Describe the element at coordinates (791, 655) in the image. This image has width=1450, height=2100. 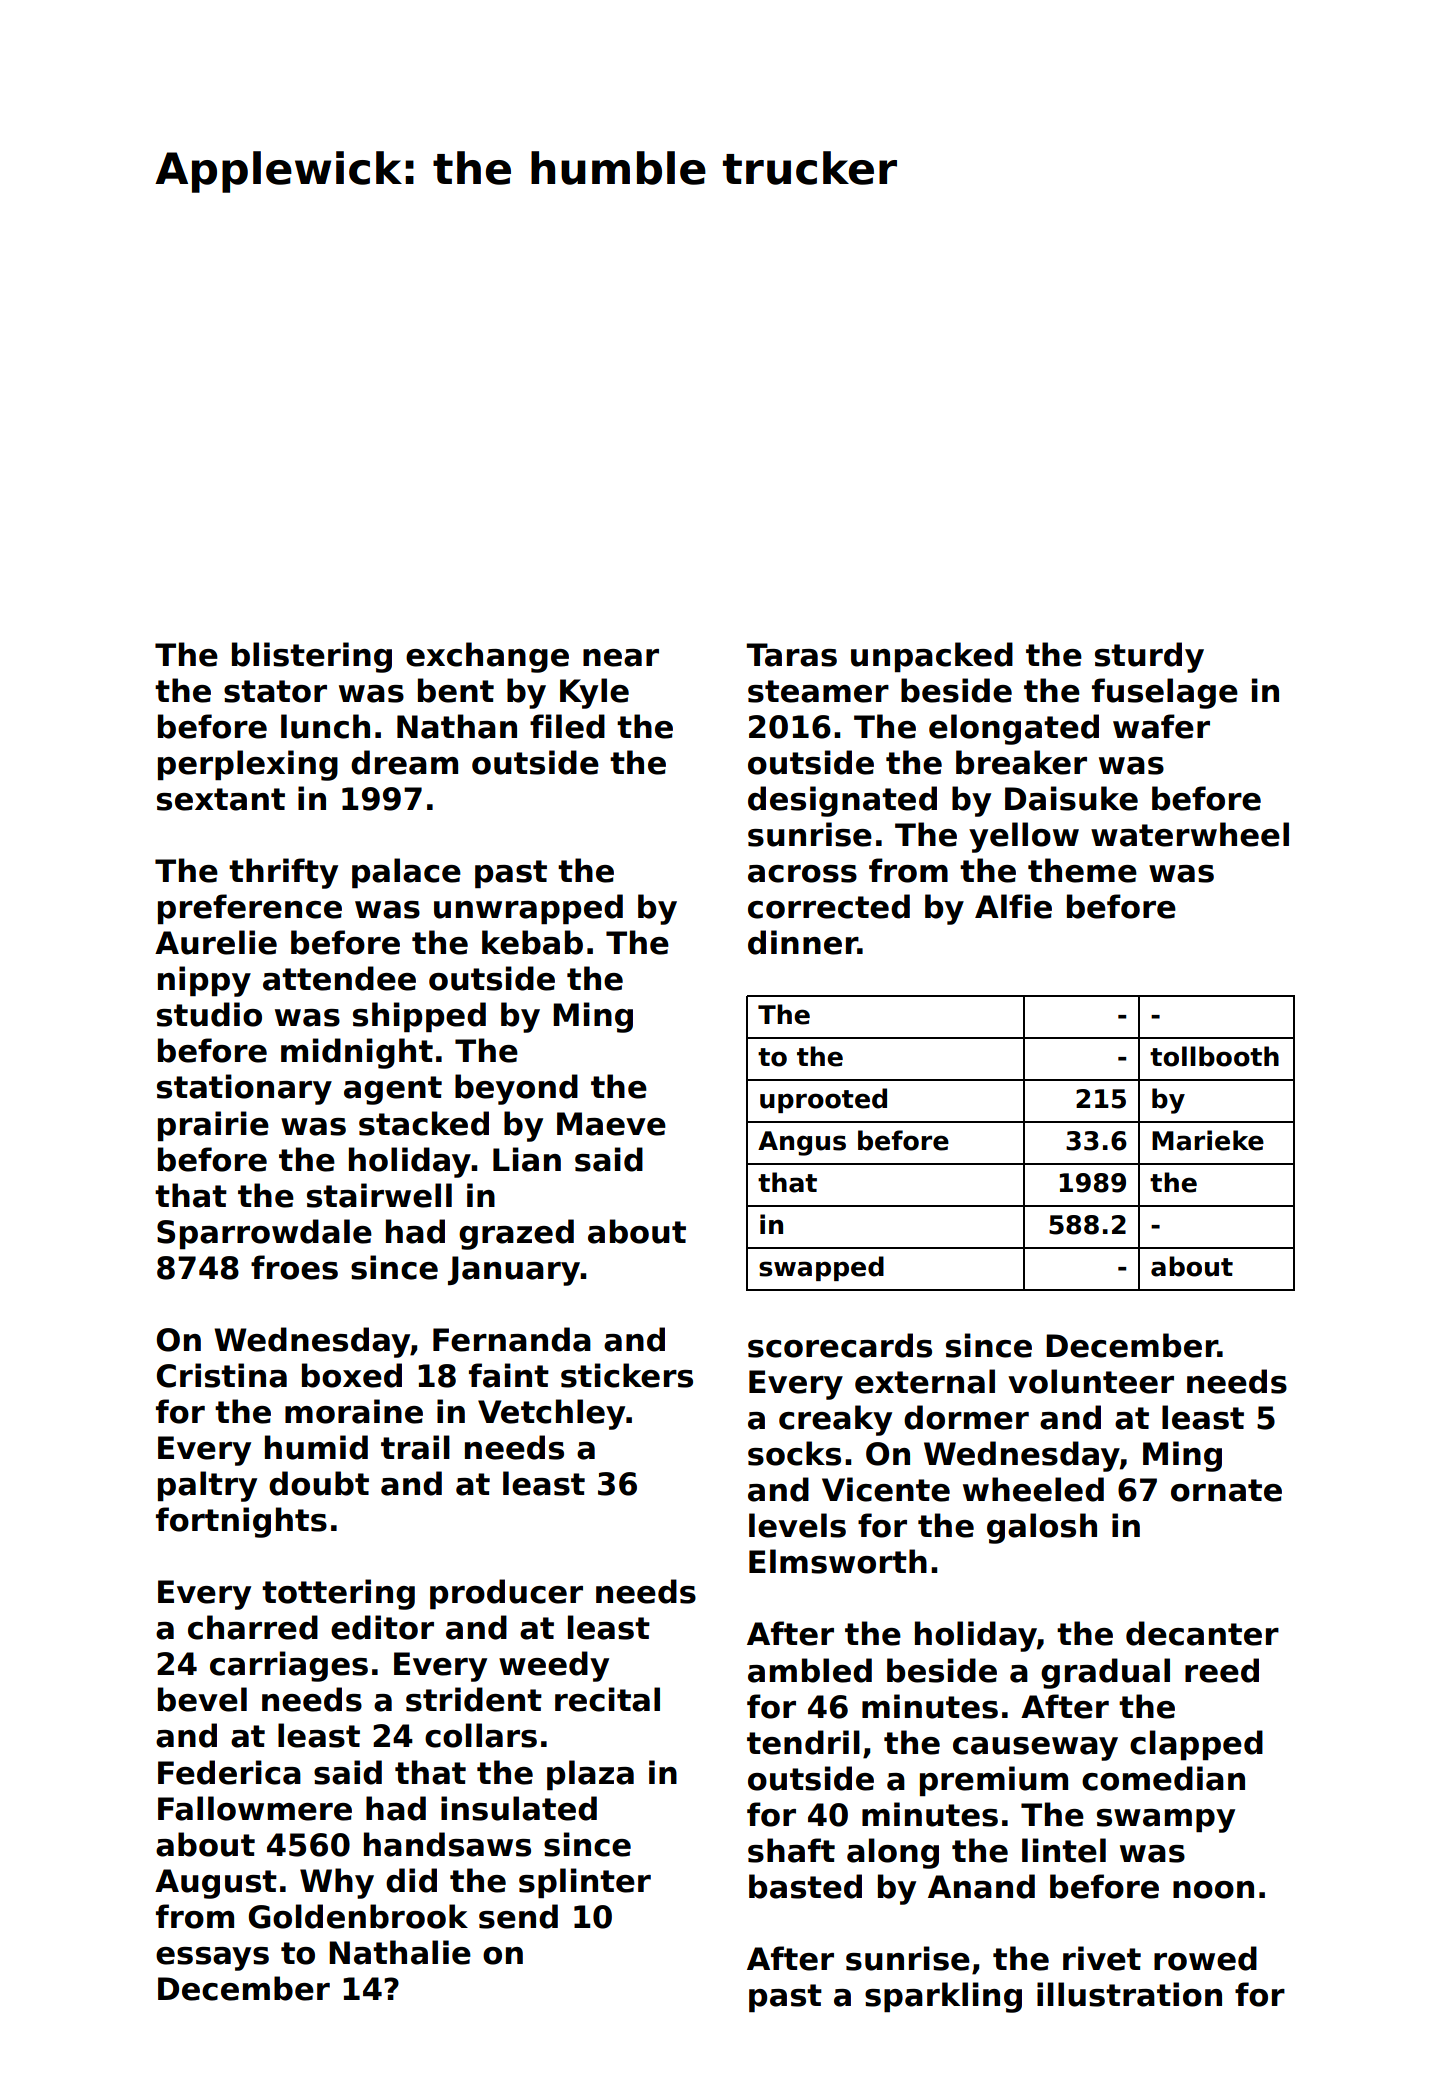
I see `Taras` at that location.
